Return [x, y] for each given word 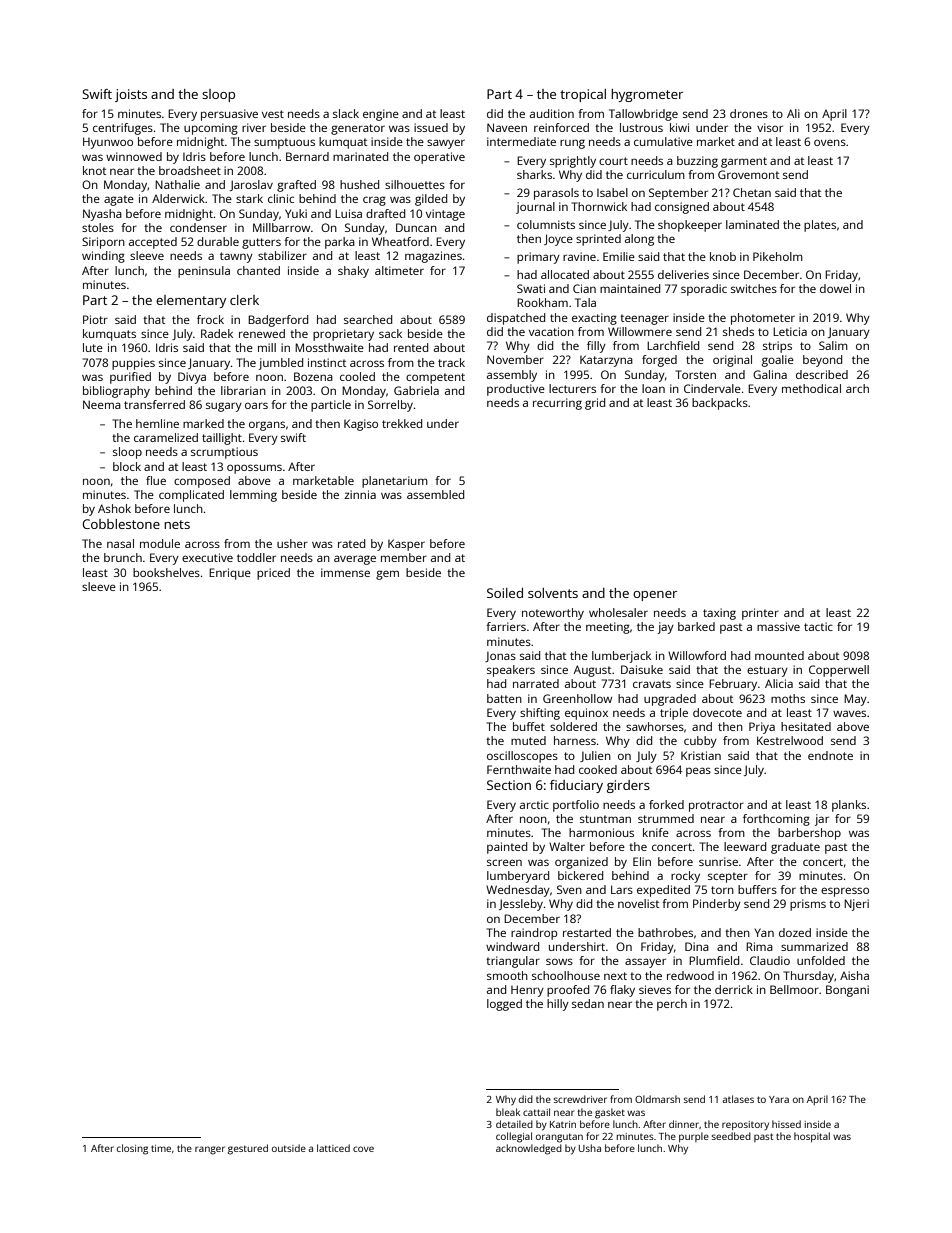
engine [381, 115]
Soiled [505, 593]
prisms [808, 905]
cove [363, 1149]
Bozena [313, 376]
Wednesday [518, 891]
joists [131, 95]
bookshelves [166, 572]
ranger [210, 1150]
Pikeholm [778, 256]
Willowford [697, 655]
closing [132, 1149]
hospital [812, 1137]
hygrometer [647, 95]
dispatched [516, 319]
